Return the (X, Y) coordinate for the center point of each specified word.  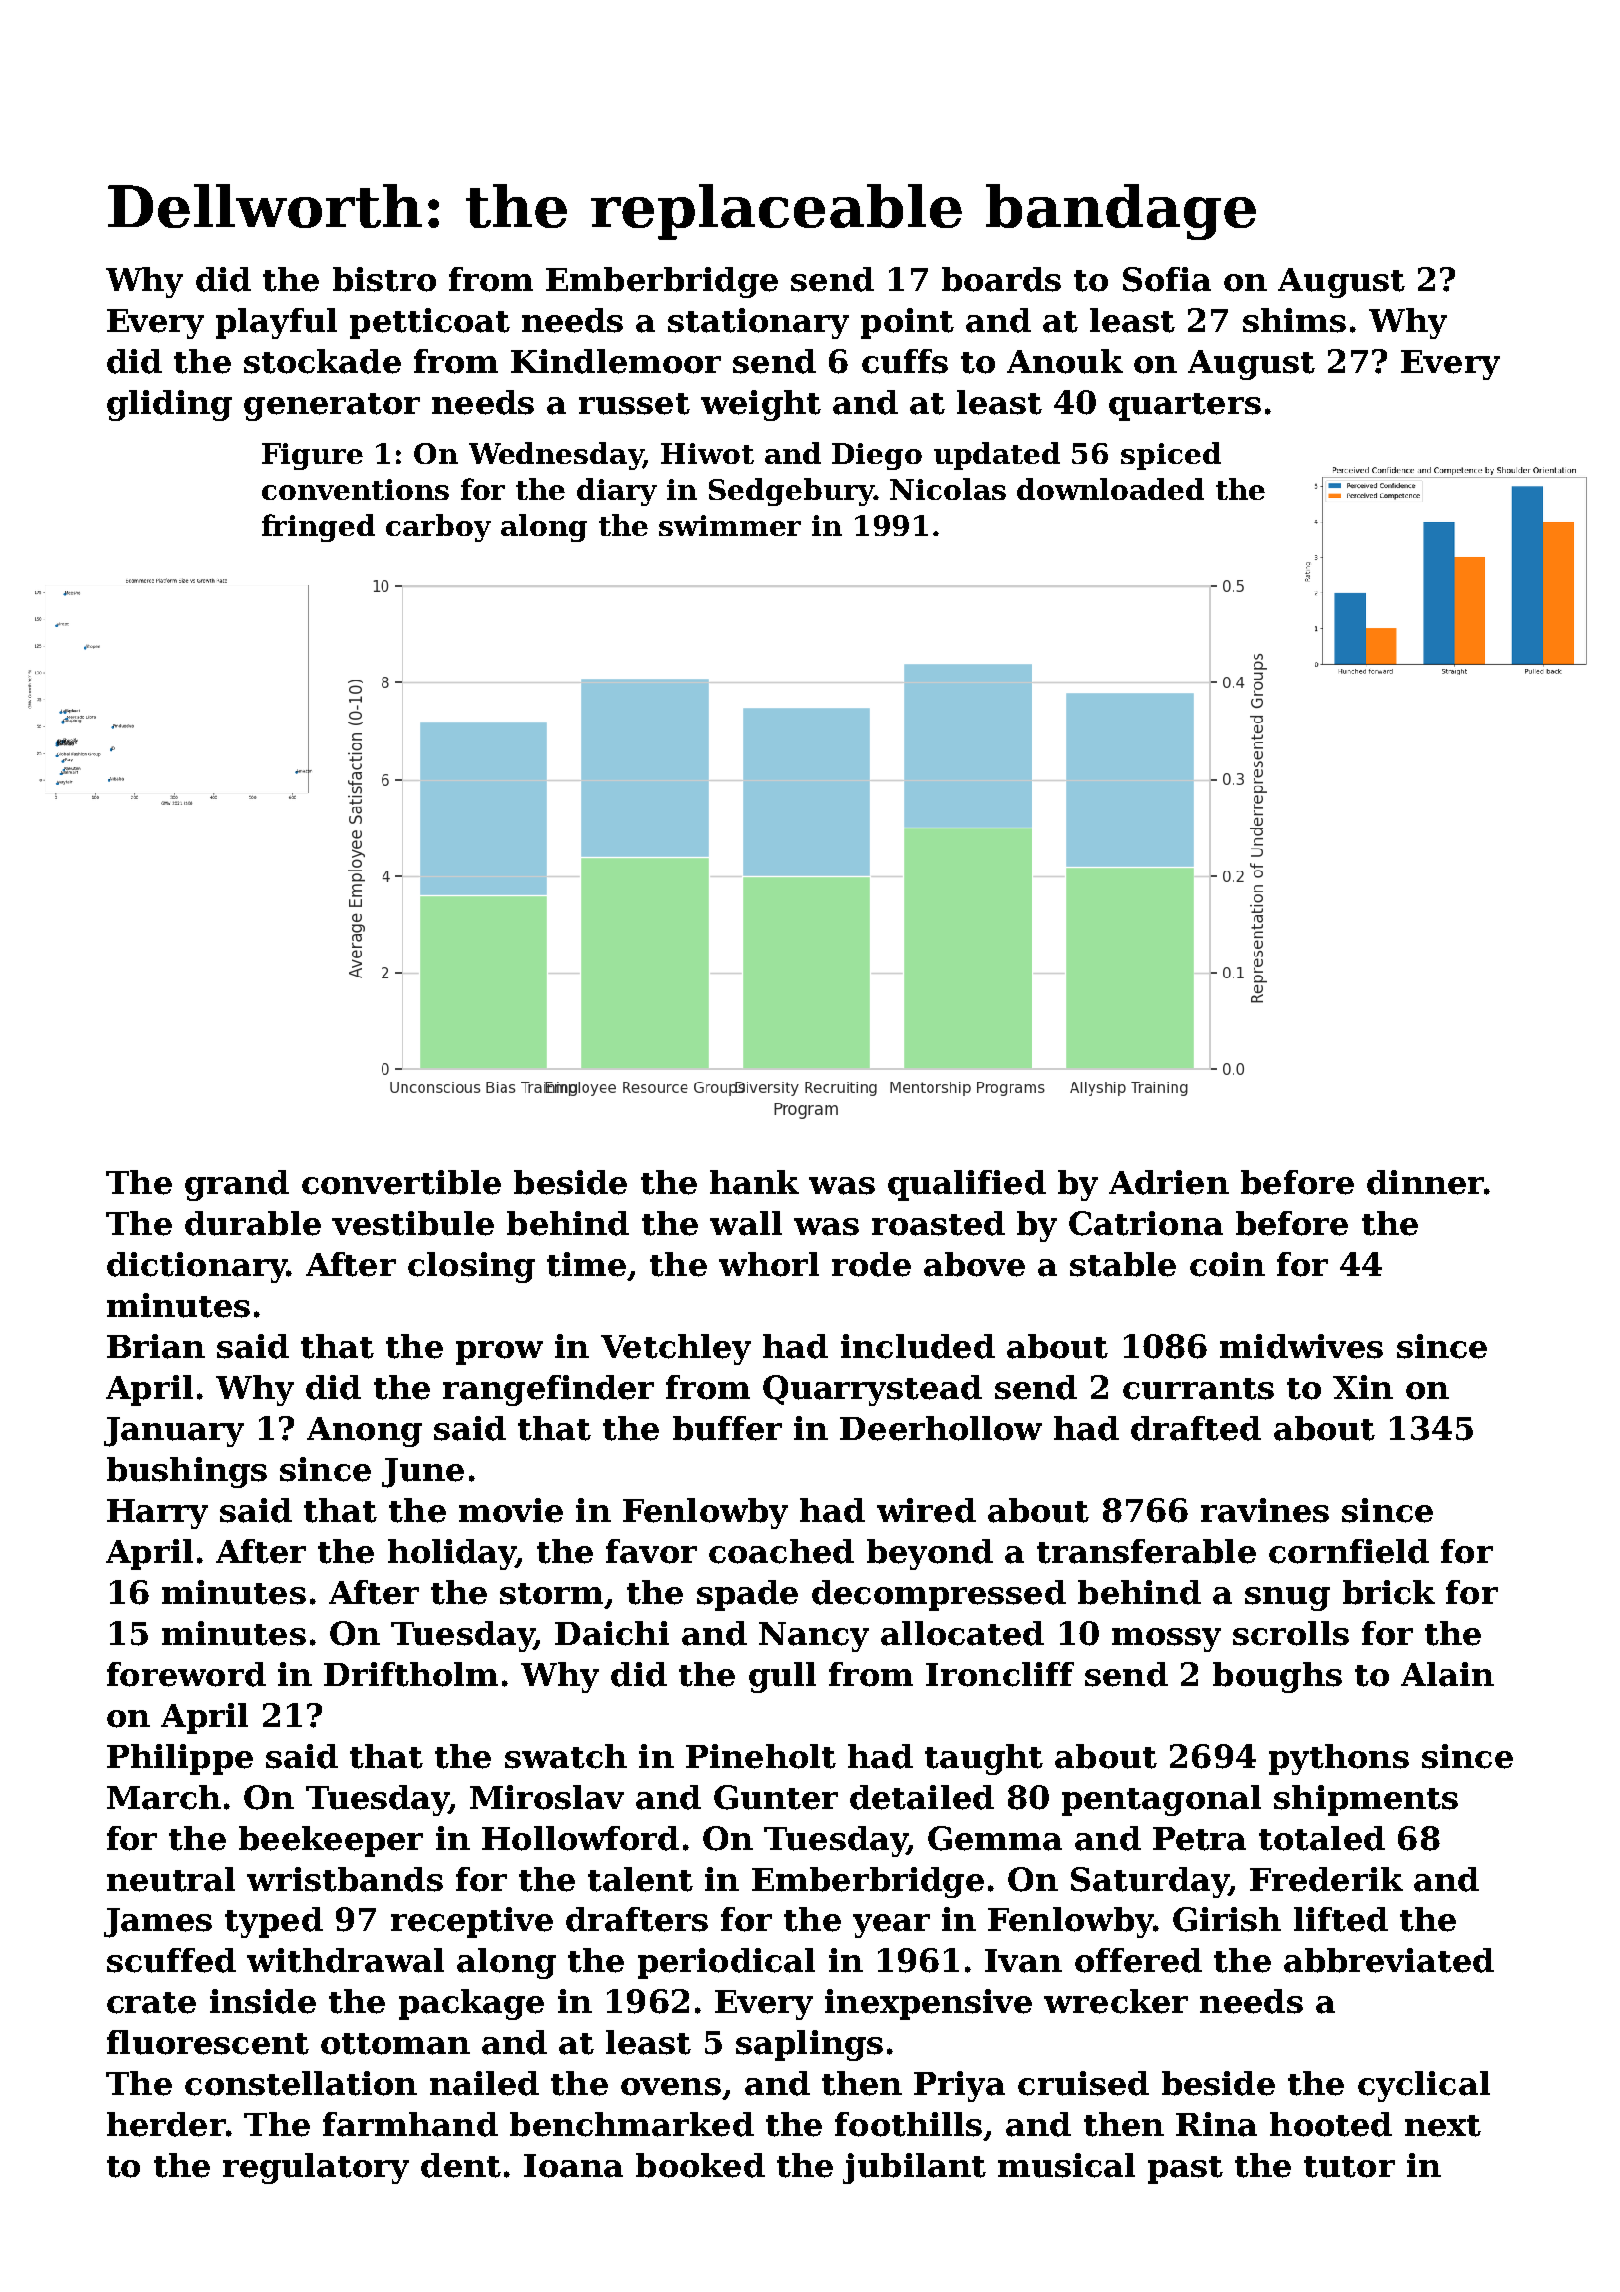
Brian (156, 1346)
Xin (1363, 1387)
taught (984, 1759)
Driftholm (411, 1674)
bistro (384, 279)
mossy (1166, 1640)
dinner (1425, 1182)
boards (1001, 279)
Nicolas (948, 489)
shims (1294, 320)
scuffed (171, 1960)
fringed (318, 528)
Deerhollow (941, 1428)
